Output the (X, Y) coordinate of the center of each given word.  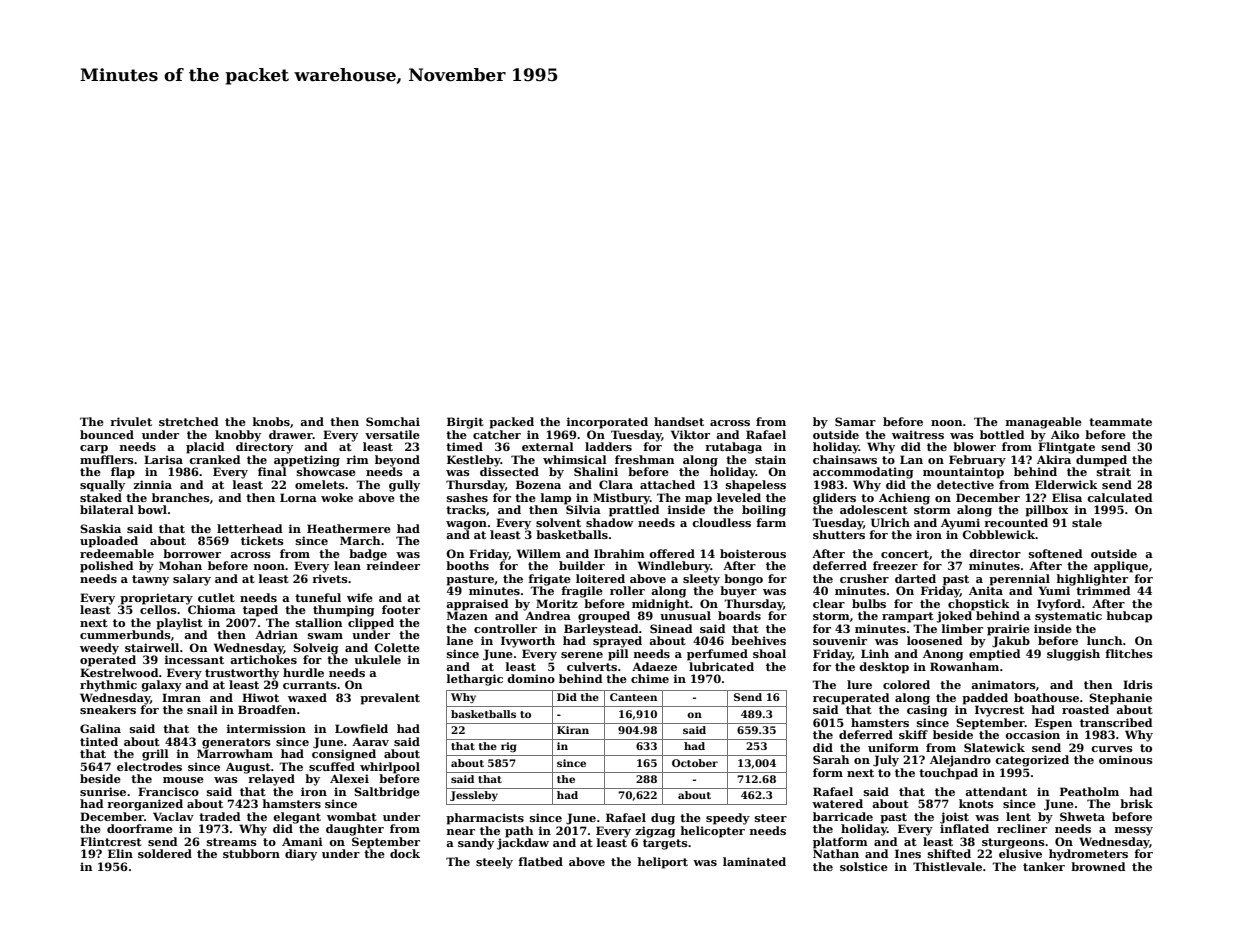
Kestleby (474, 461)
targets (665, 844)
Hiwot (260, 697)
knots (976, 803)
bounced (107, 434)
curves (1112, 749)
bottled (1002, 434)
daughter (355, 830)
